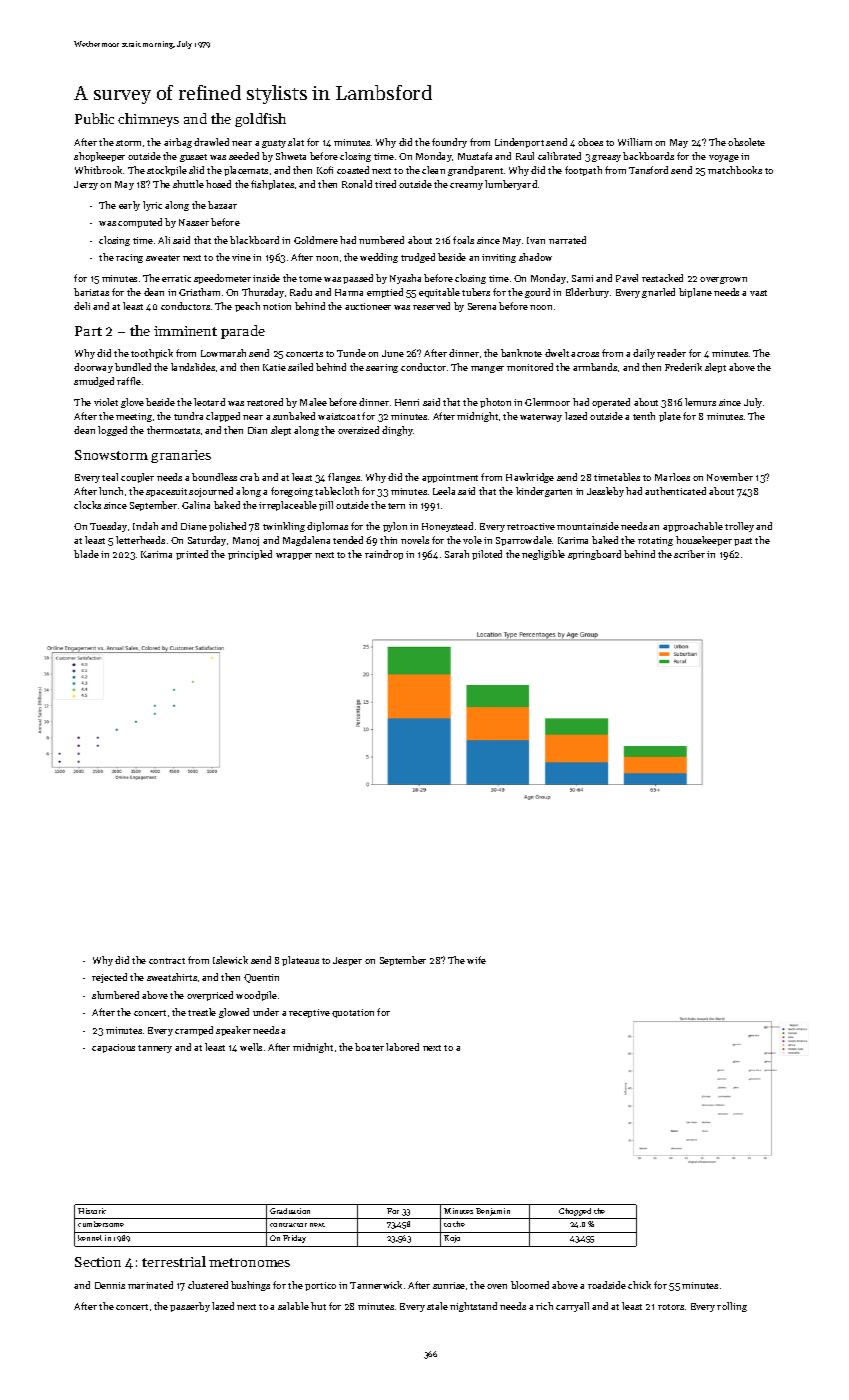 The width and height of the screenshot is (849, 1400). What do you see at coordinates (384, 555) in the screenshot?
I see `raindrop` at bounding box center [384, 555].
